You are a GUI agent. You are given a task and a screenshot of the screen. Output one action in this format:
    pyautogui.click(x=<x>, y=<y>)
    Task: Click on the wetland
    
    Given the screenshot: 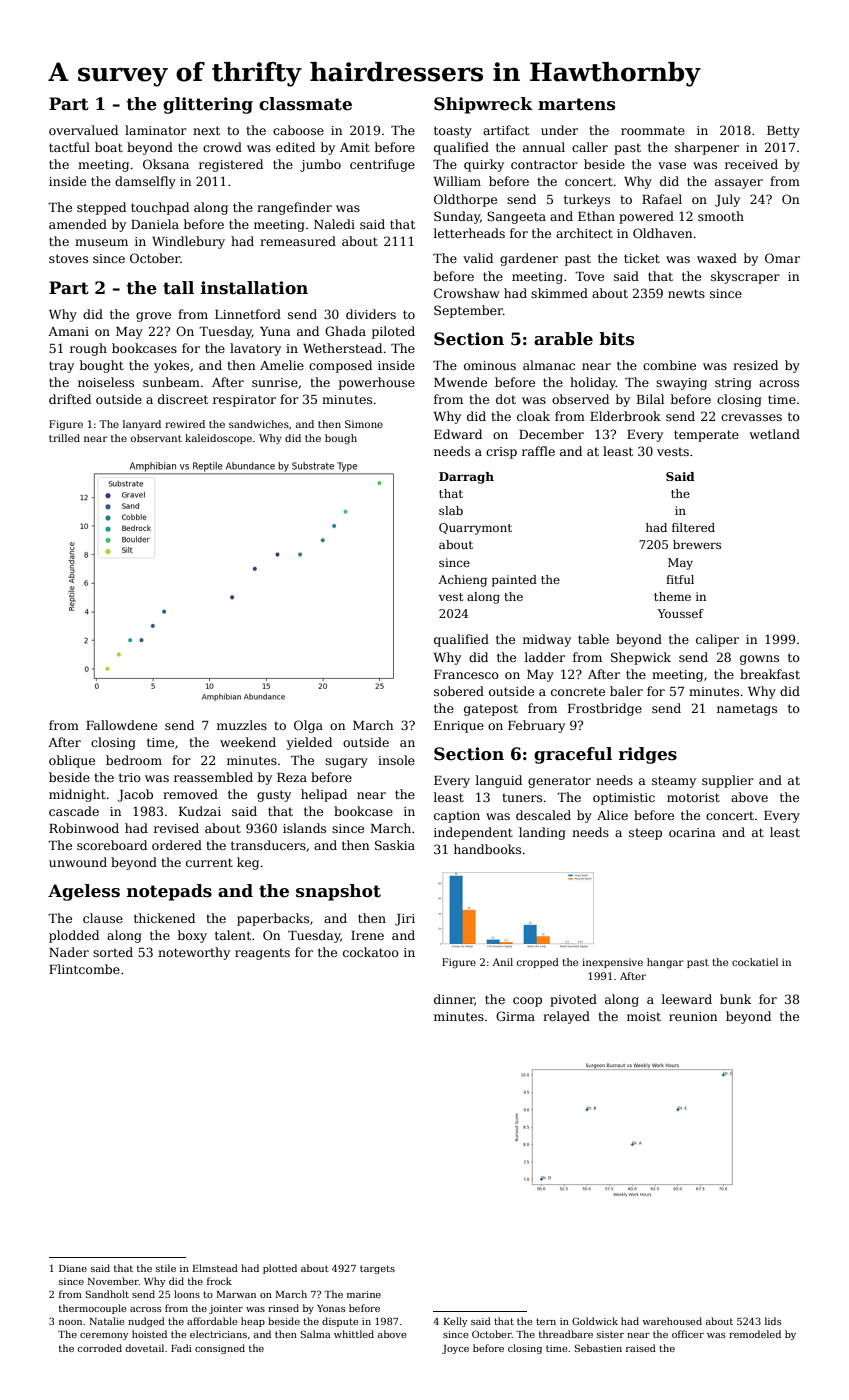 What is the action you would take?
    pyautogui.click(x=775, y=434)
